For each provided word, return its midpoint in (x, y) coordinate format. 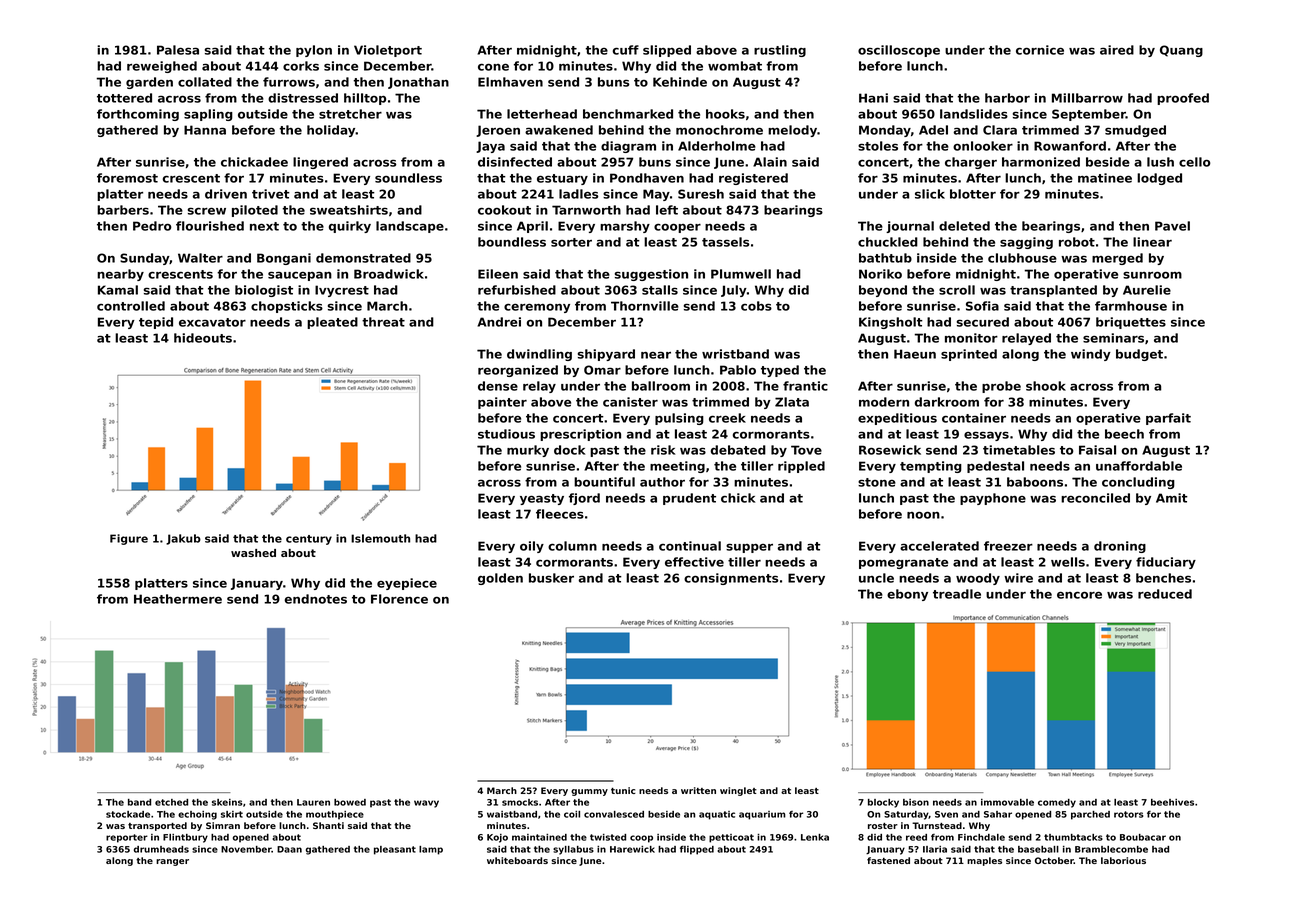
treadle (957, 594)
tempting (931, 467)
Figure (129, 539)
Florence (399, 599)
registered (753, 179)
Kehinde (680, 82)
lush (1160, 162)
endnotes (315, 599)
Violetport (388, 51)
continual (690, 546)
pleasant (395, 850)
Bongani (284, 259)
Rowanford (1070, 146)
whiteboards (517, 860)
